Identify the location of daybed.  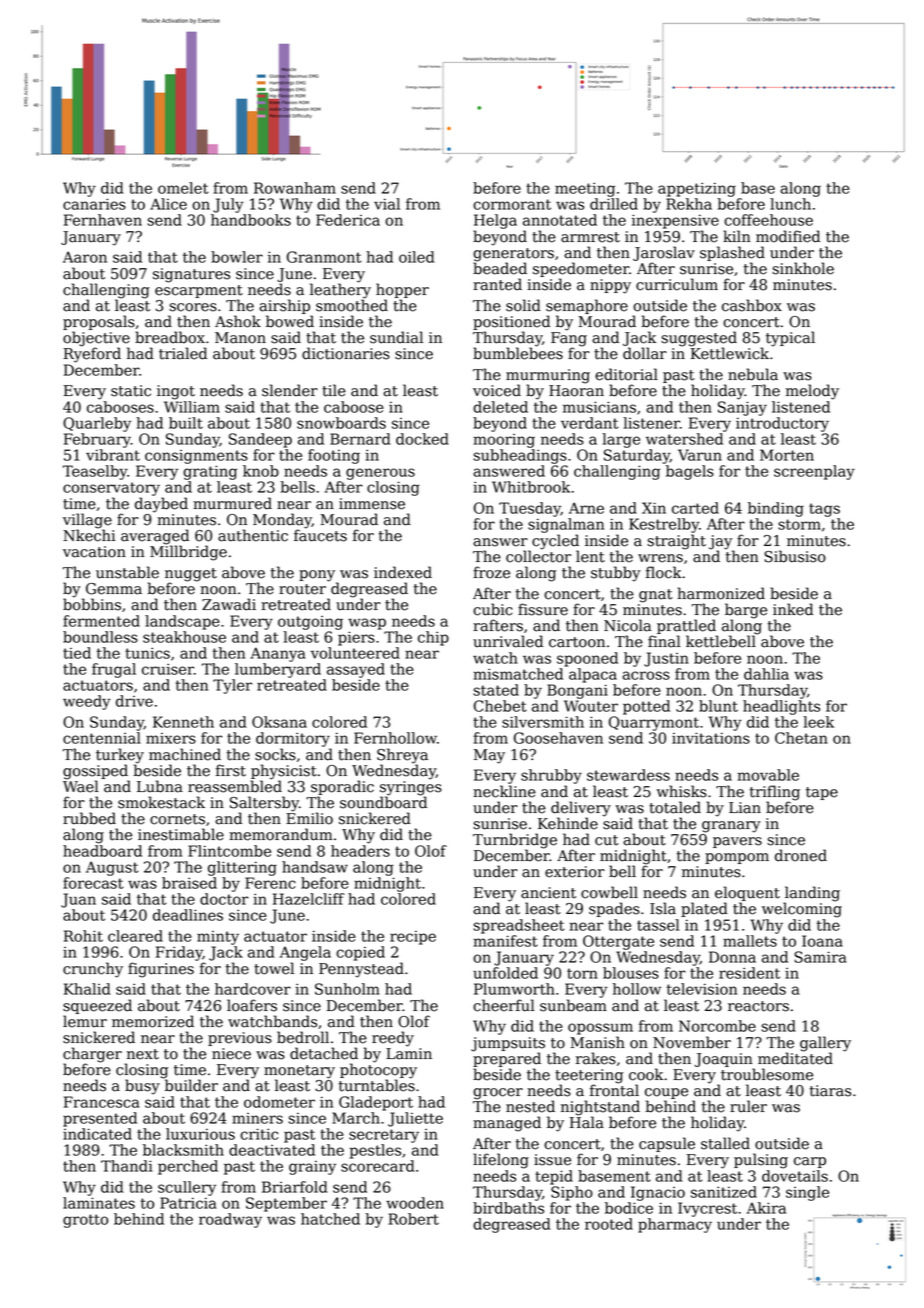
(161, 505).
